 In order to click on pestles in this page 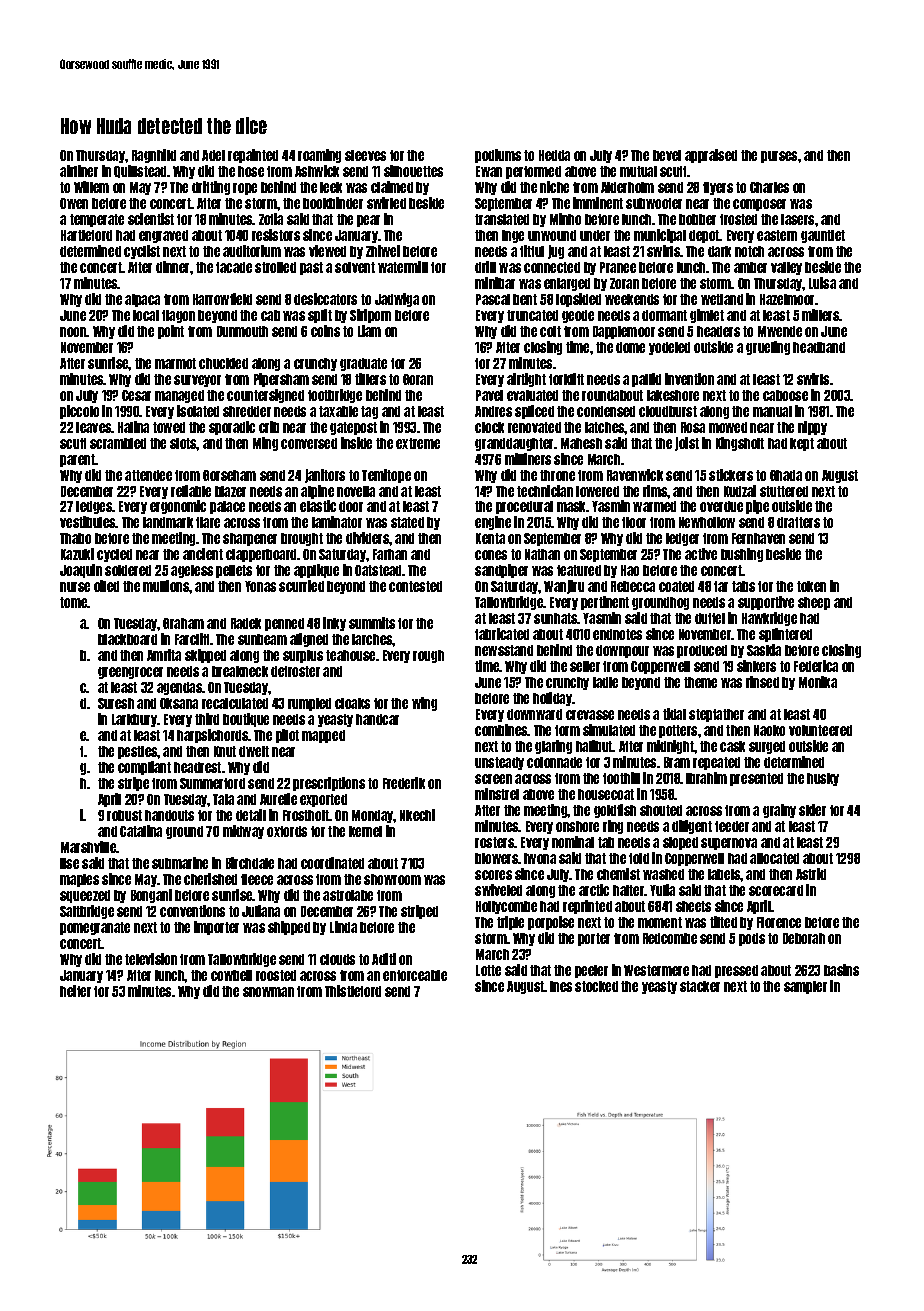, I will do `click(138, 752)`.
